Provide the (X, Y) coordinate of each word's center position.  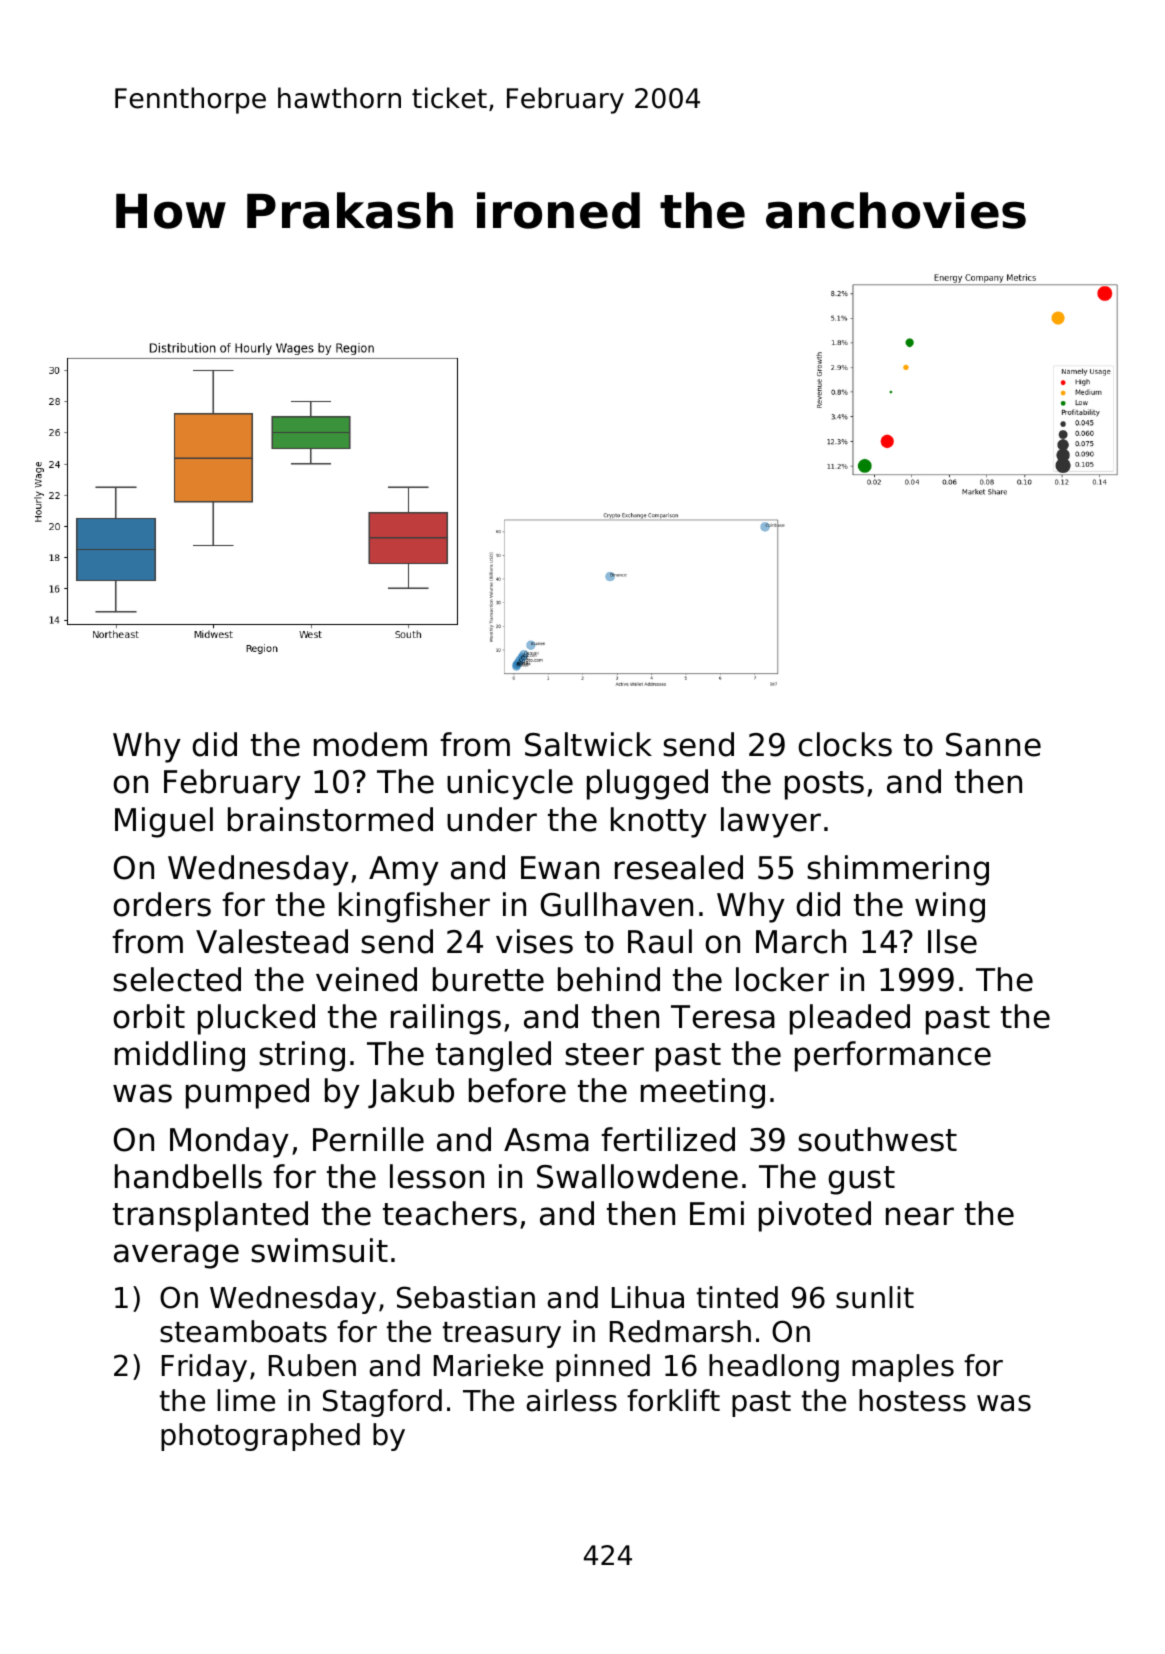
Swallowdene (637, 1176)
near (920, 1216)
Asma (546, 1140)
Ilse (952, 941)
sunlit (875, 1297)
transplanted (210, 1216)
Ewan (560, 868)
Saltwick (588, 744)
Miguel (164, 822)
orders (162, 904)
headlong (774, 1368)
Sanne (993, 745)
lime (246, 1400)
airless (571, 1400)
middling (180, 1056)
